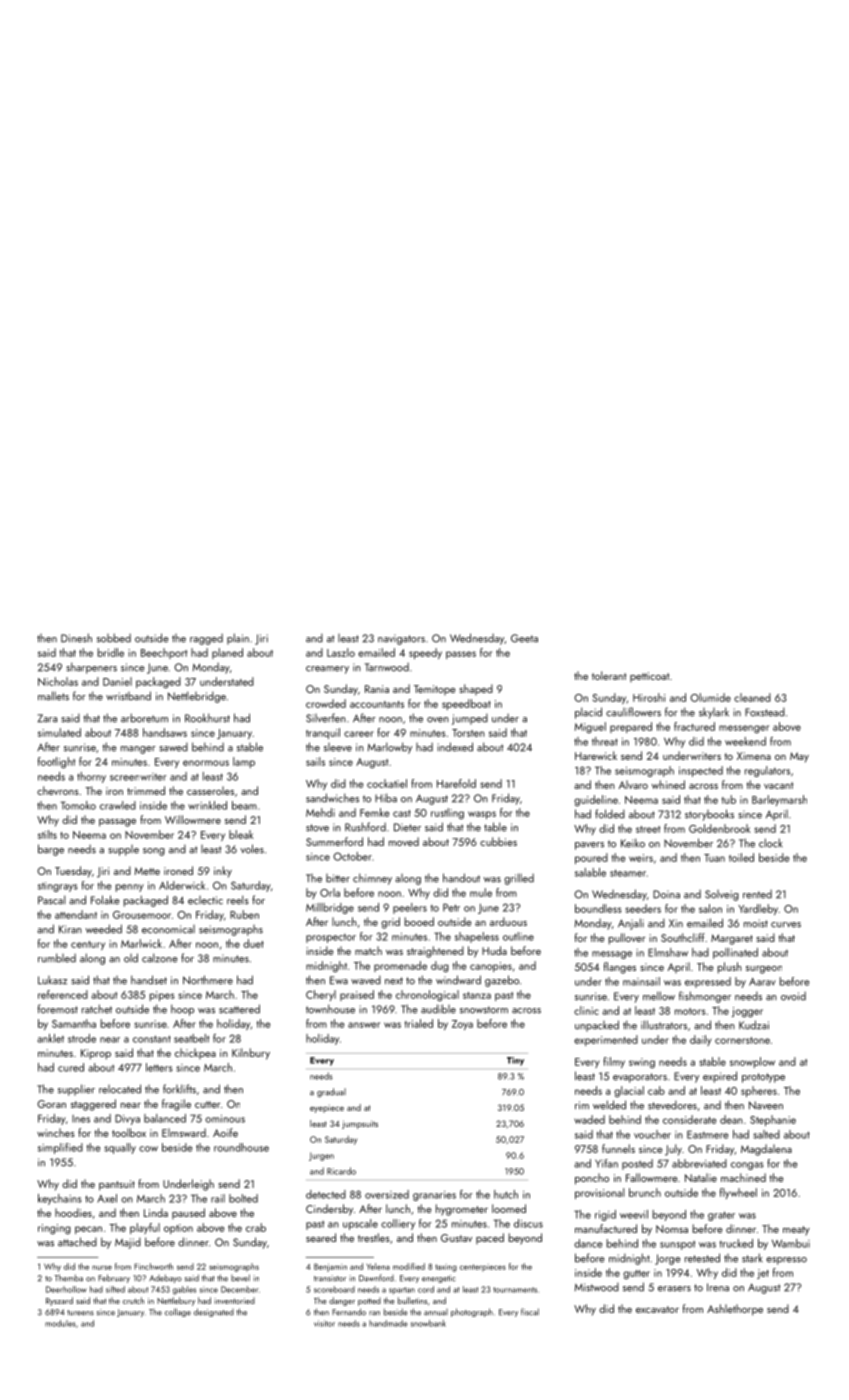 The height and width of the document is (1400, 849). What do you see at coordinates (141, 943) in the document?
I see `Marlwick` at bounding box center [141, 943].
